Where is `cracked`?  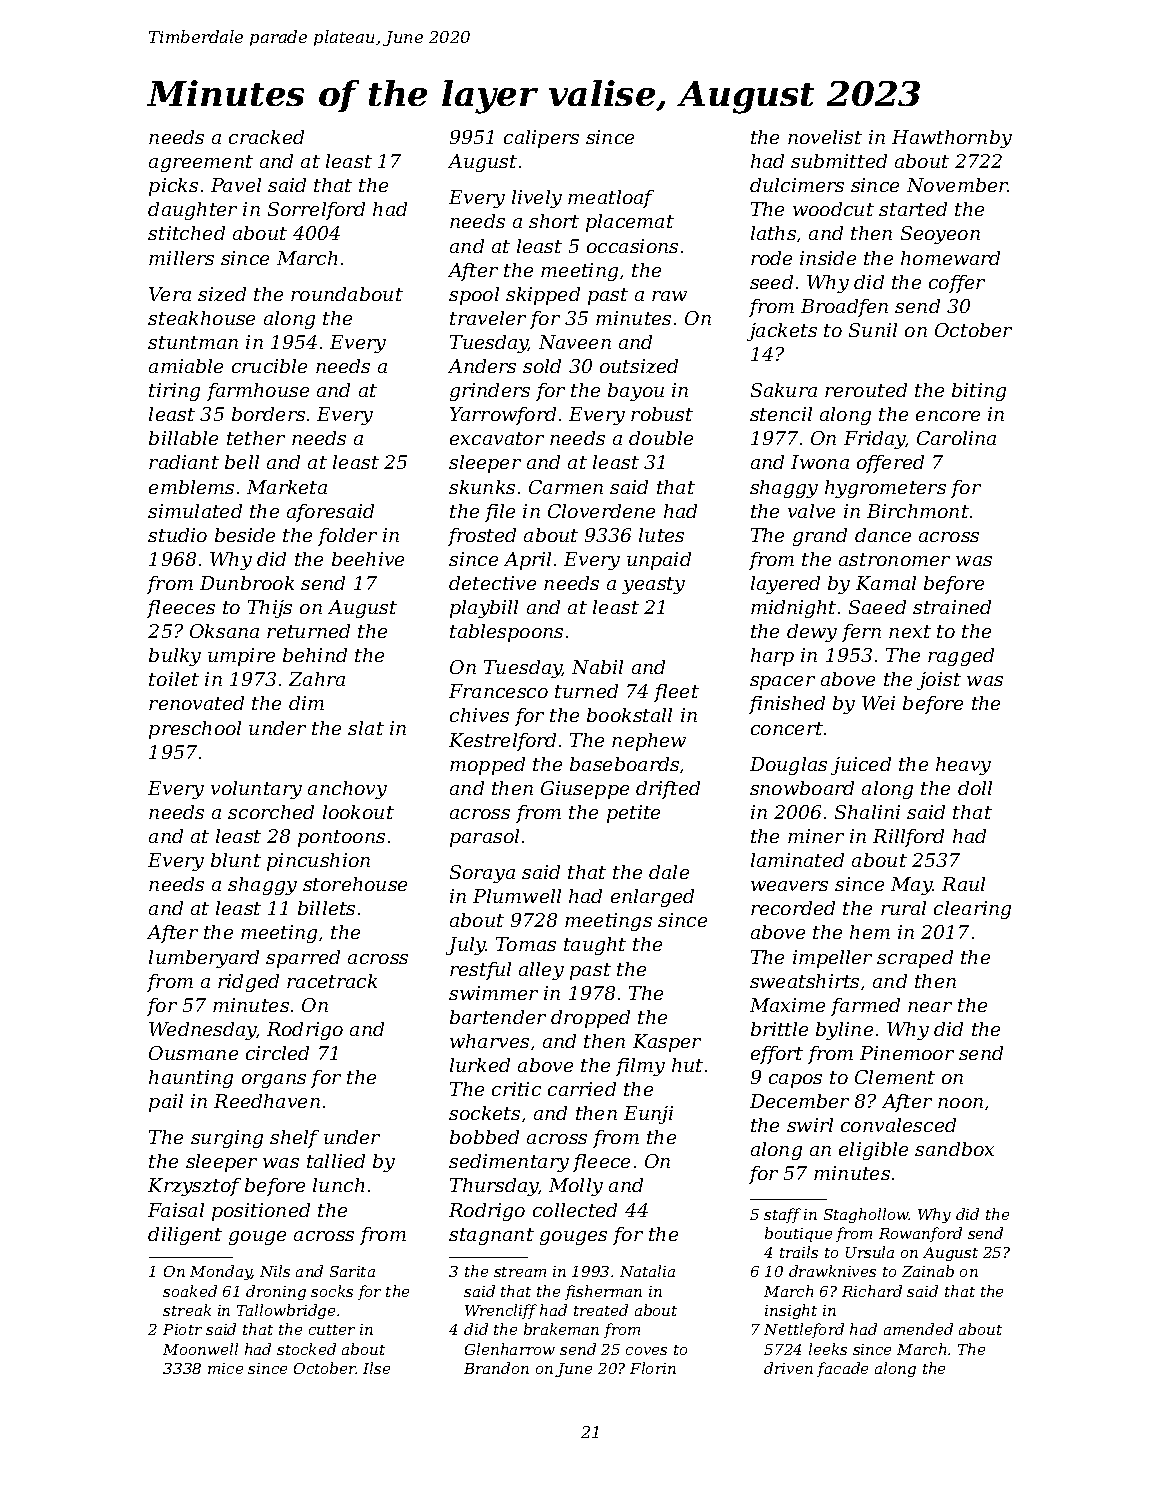 cracked is located at coordinates (266, 137).
